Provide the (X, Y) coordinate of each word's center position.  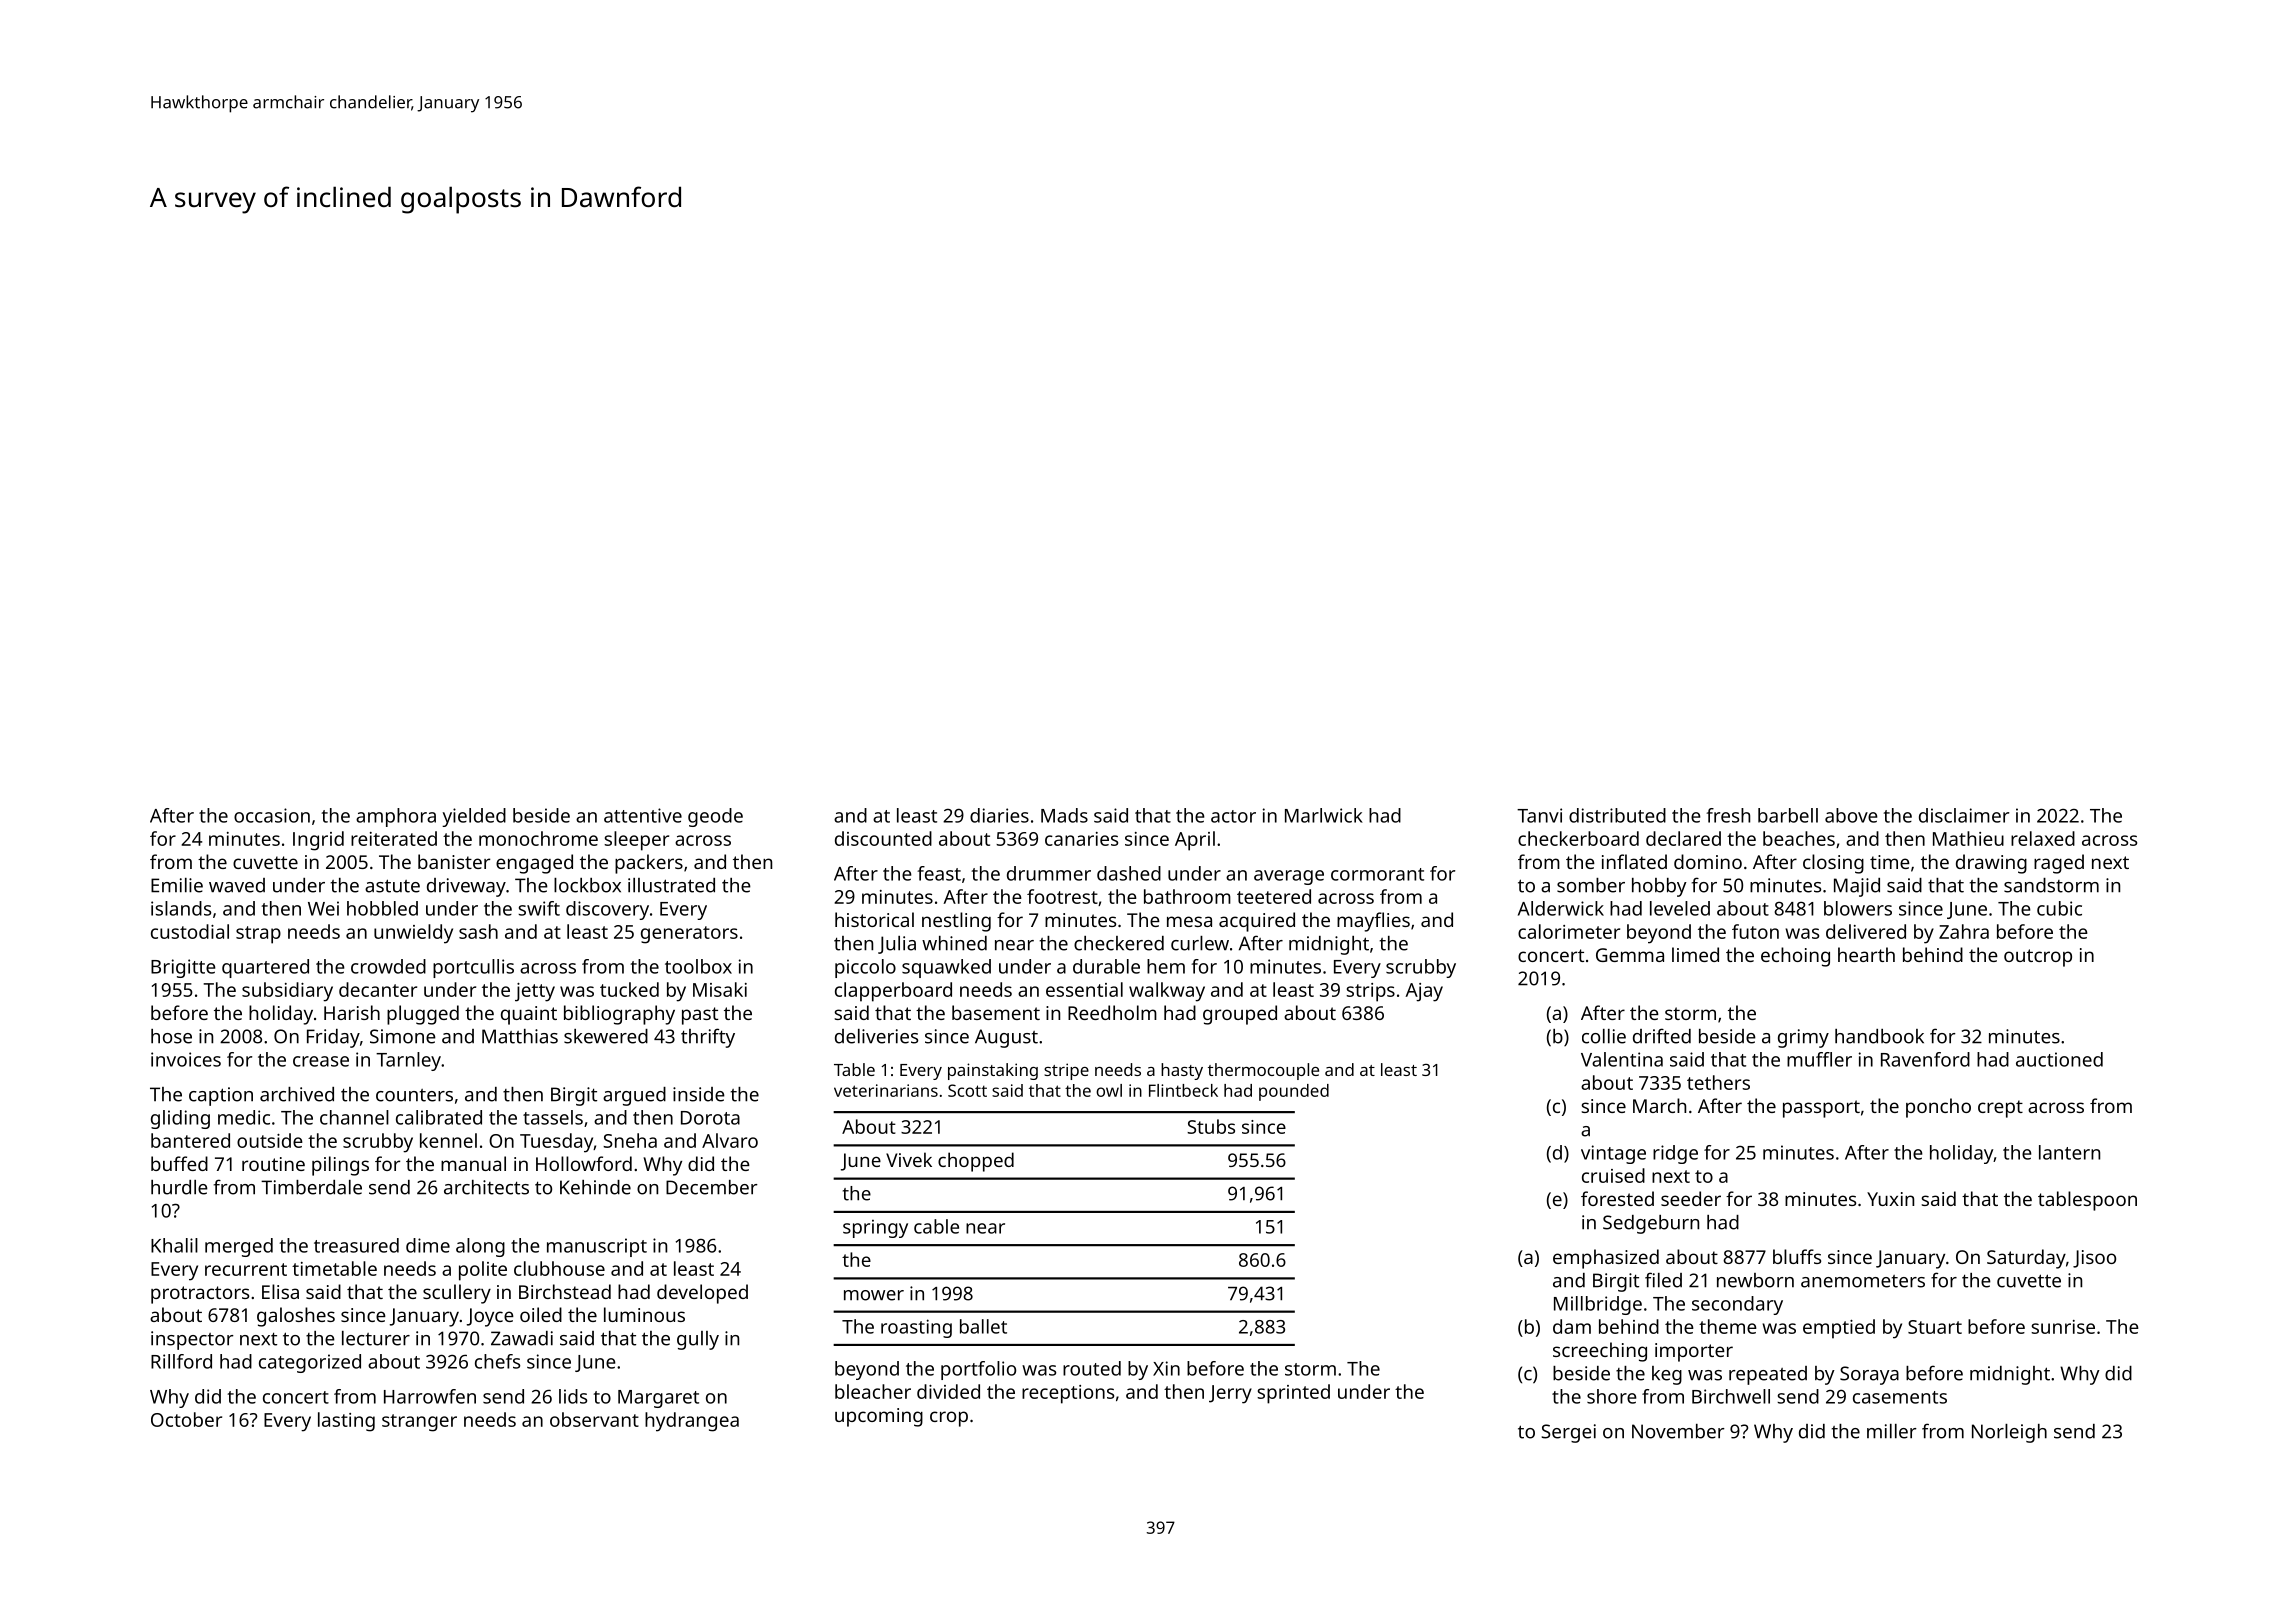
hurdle (179, 1187)
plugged (423, 1015)
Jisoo (2094, 1259)
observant (594, 1419)
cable (936, 1226)
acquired (1257, 922)
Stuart (1935, 1327)
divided (948, 1391)
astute (392, 886)
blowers (1858, 908)
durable (1106, 966)
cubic (2059, 908)
